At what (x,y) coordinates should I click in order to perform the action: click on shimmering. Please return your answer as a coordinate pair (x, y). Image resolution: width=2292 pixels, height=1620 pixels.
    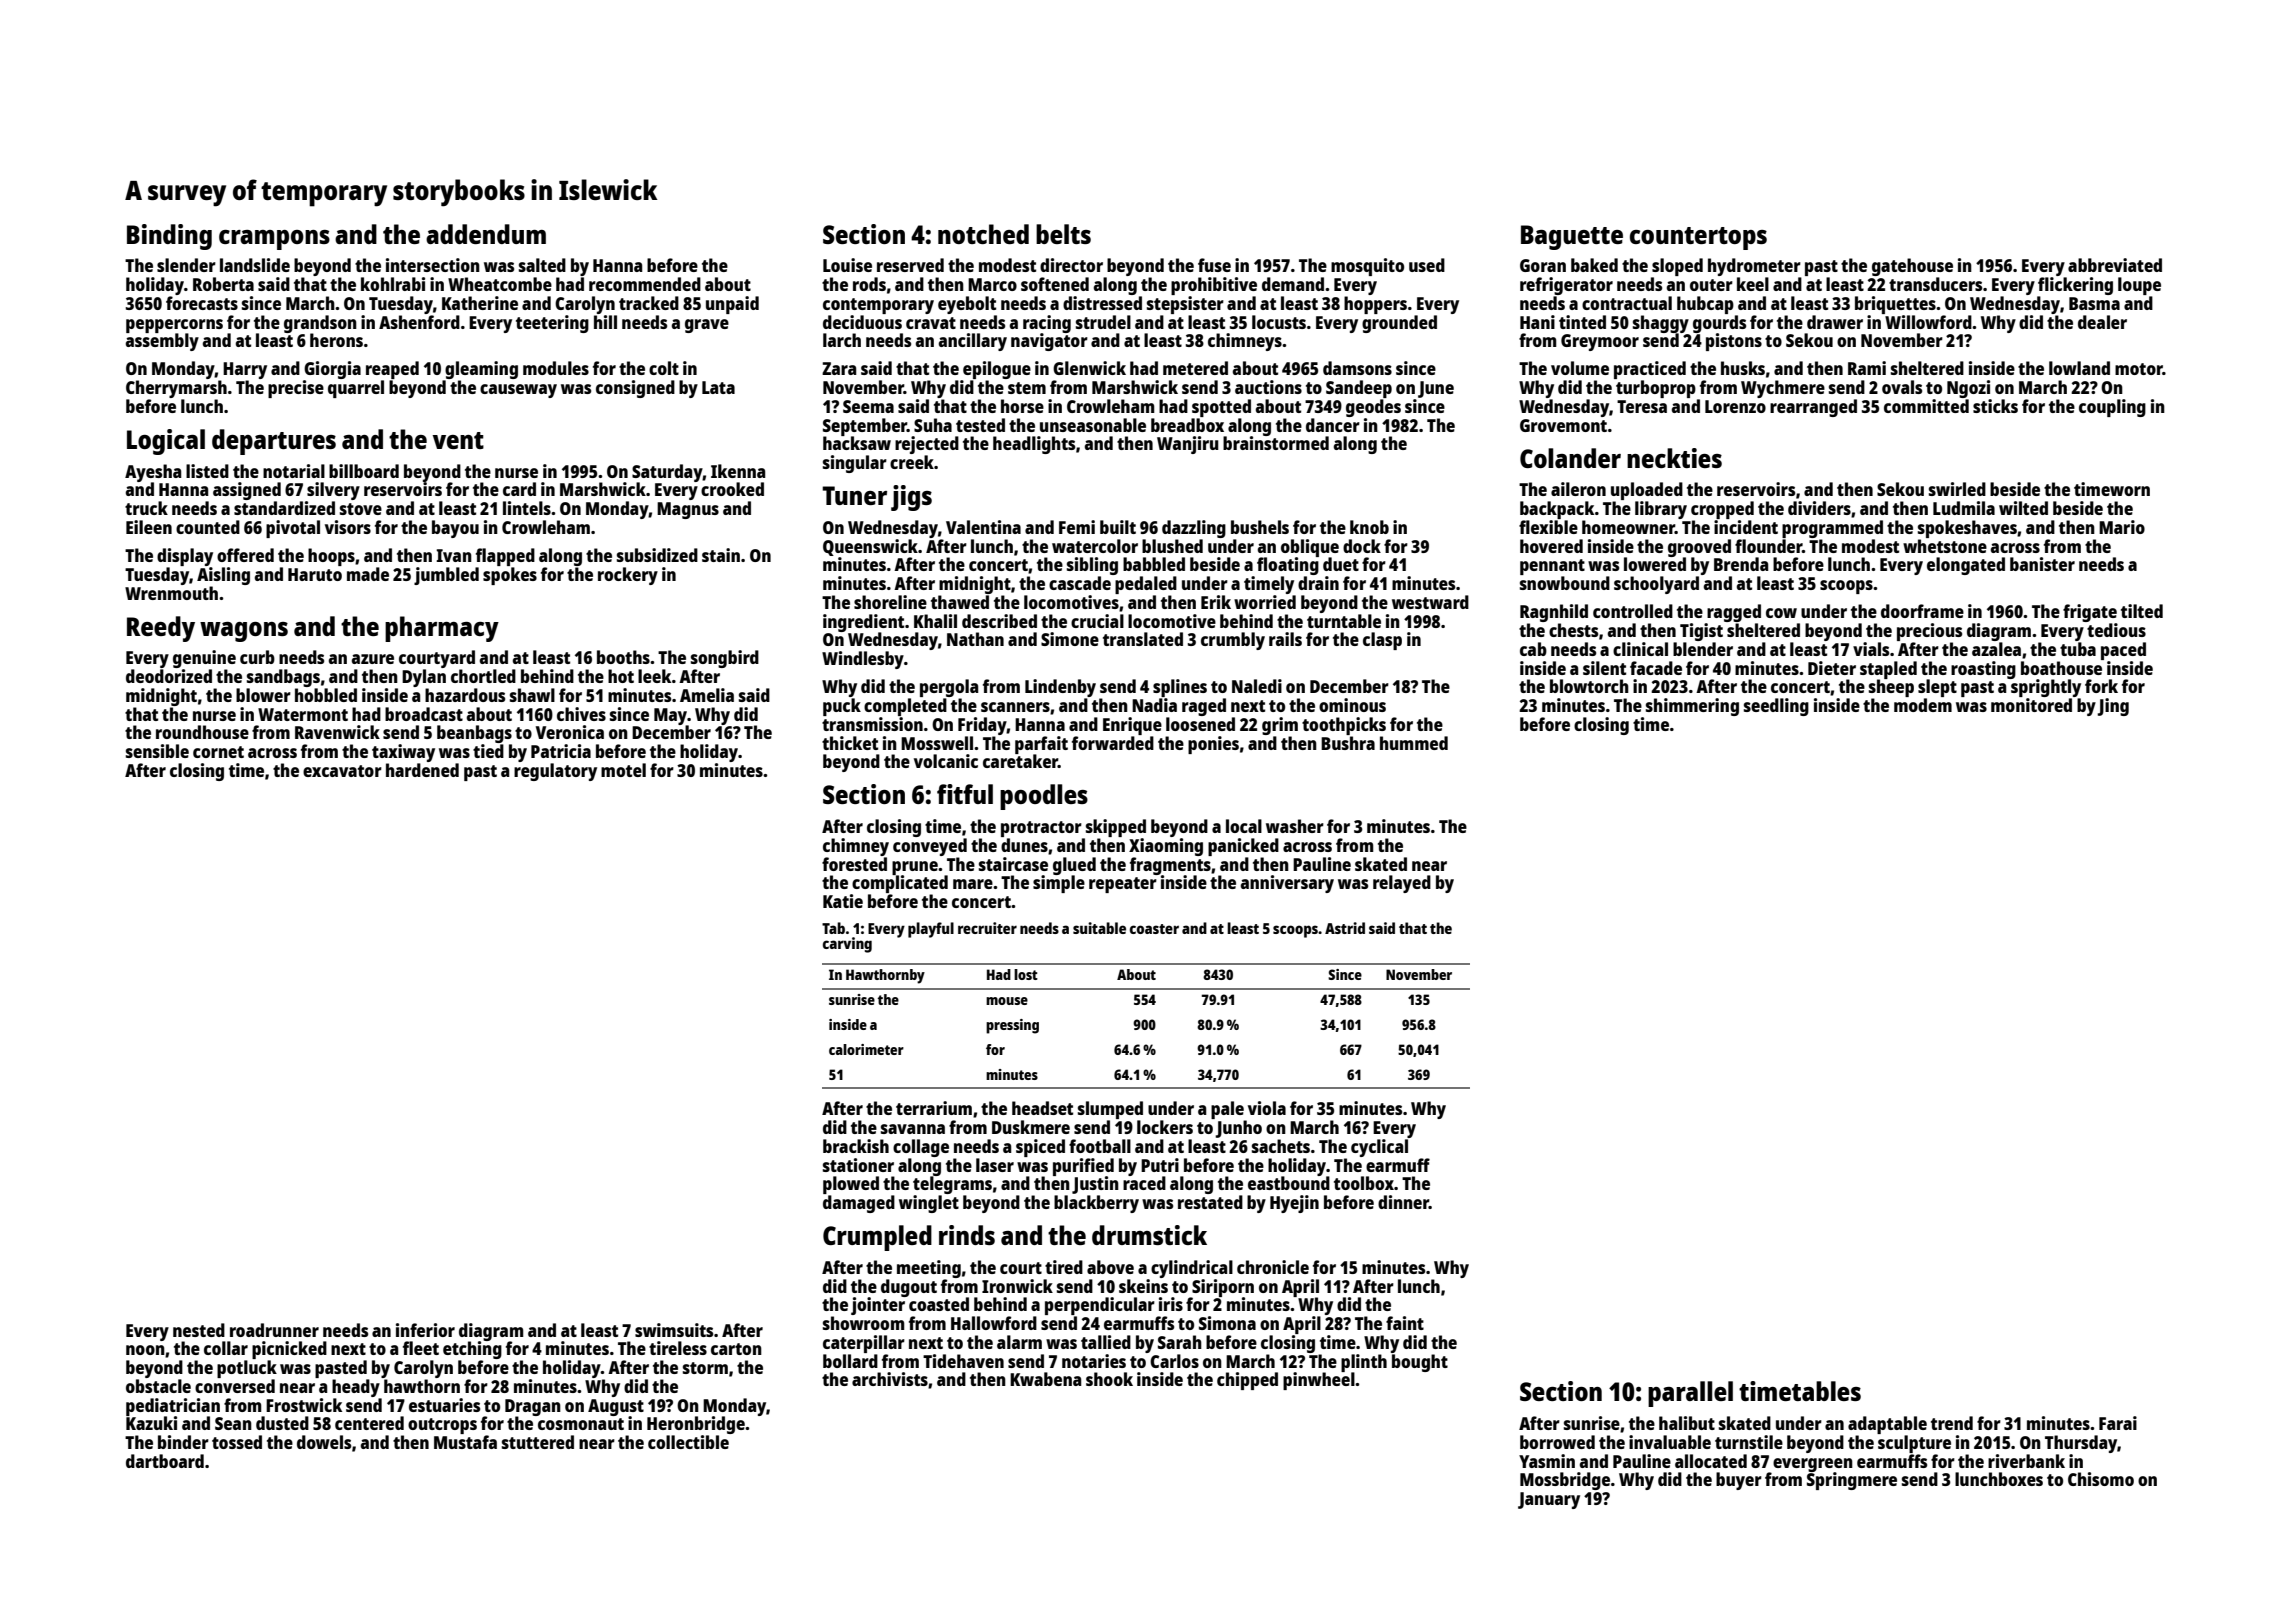
    Looking at the image, I should click on (1692, 707).
